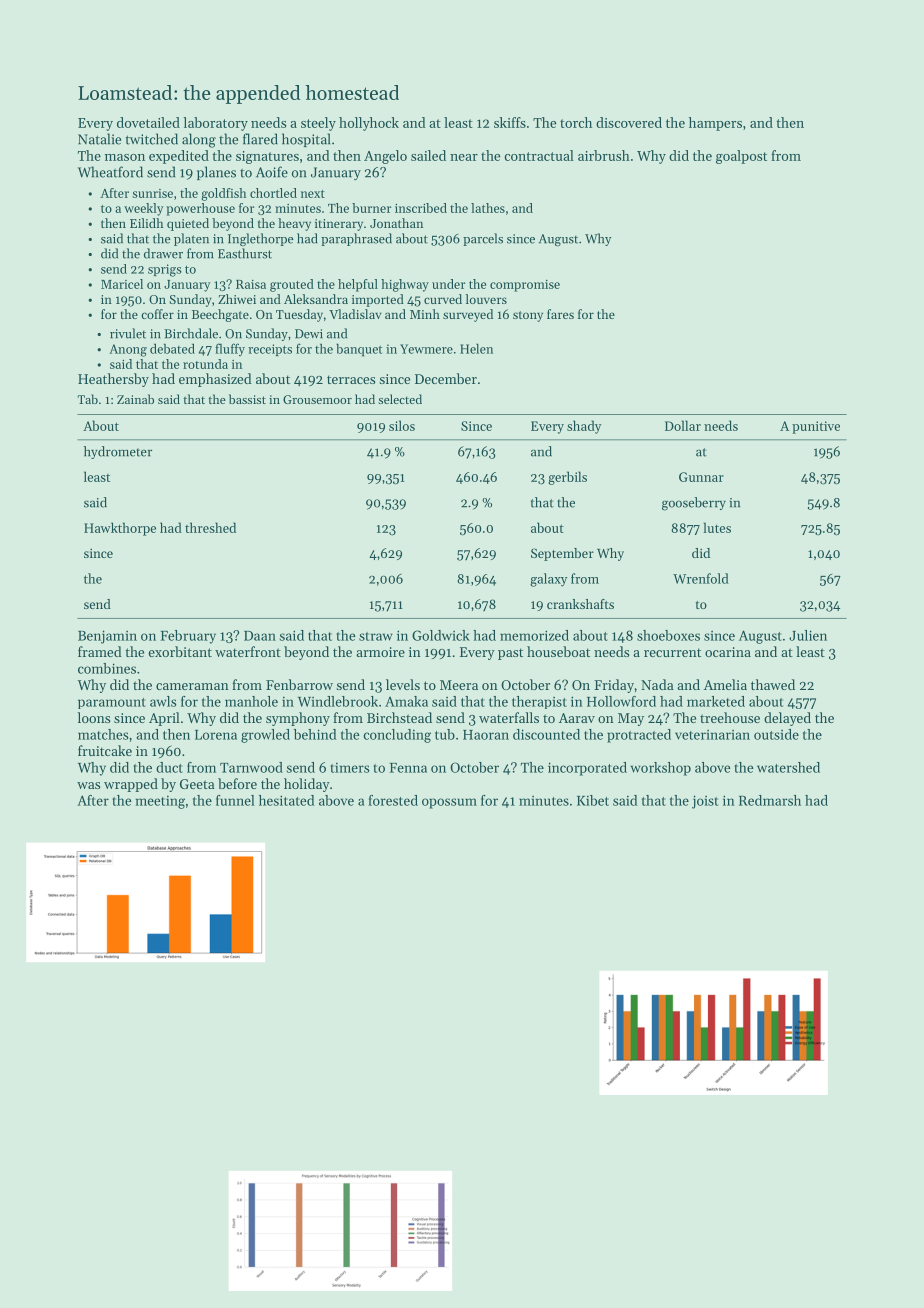 The image size is (924, 1308). What do you see at coordinates (448, 284) in the image?
I see `under` at bounding box center [448, 284].
